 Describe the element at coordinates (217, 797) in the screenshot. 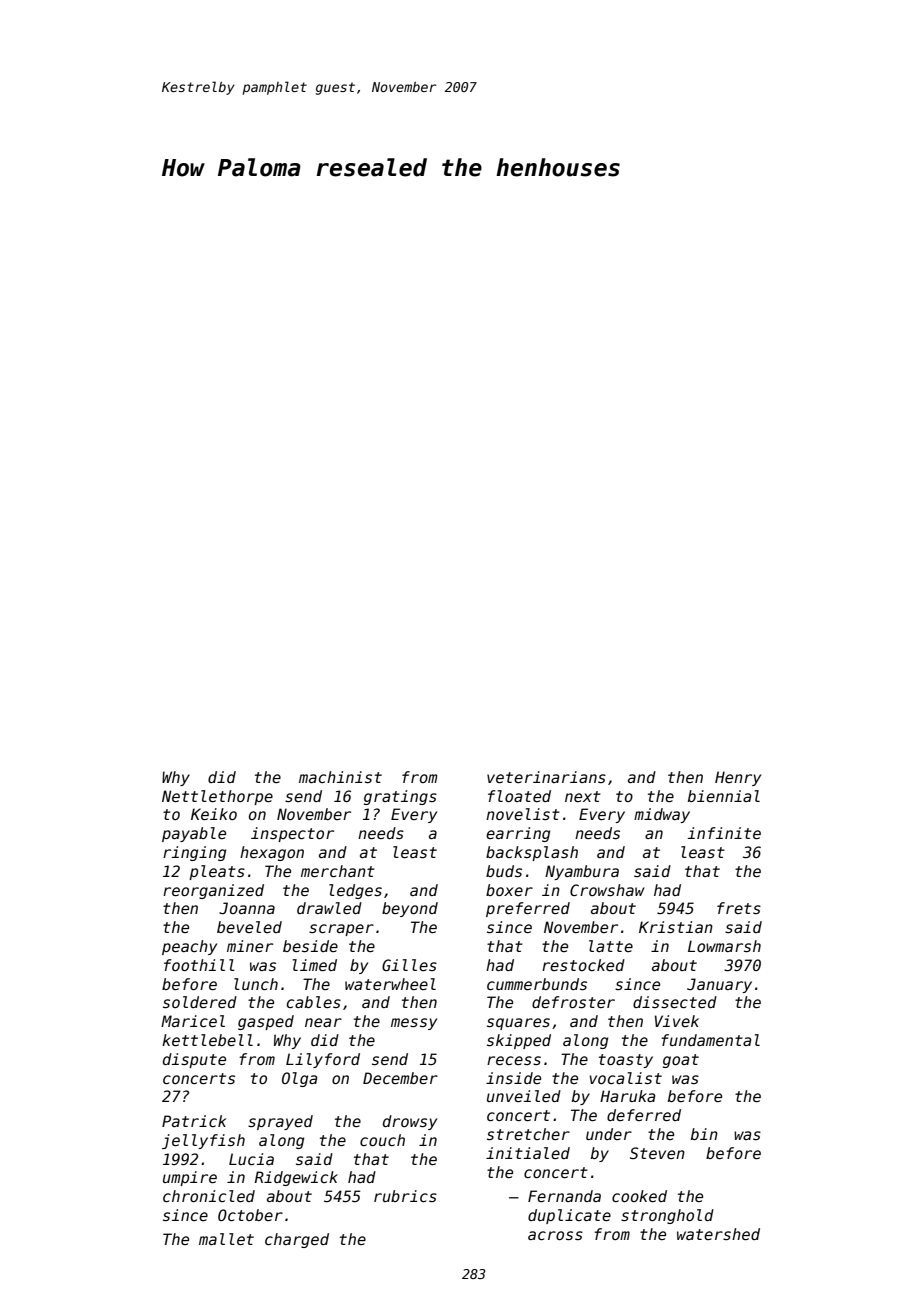

I see `Nettlethorpe` at that location.
